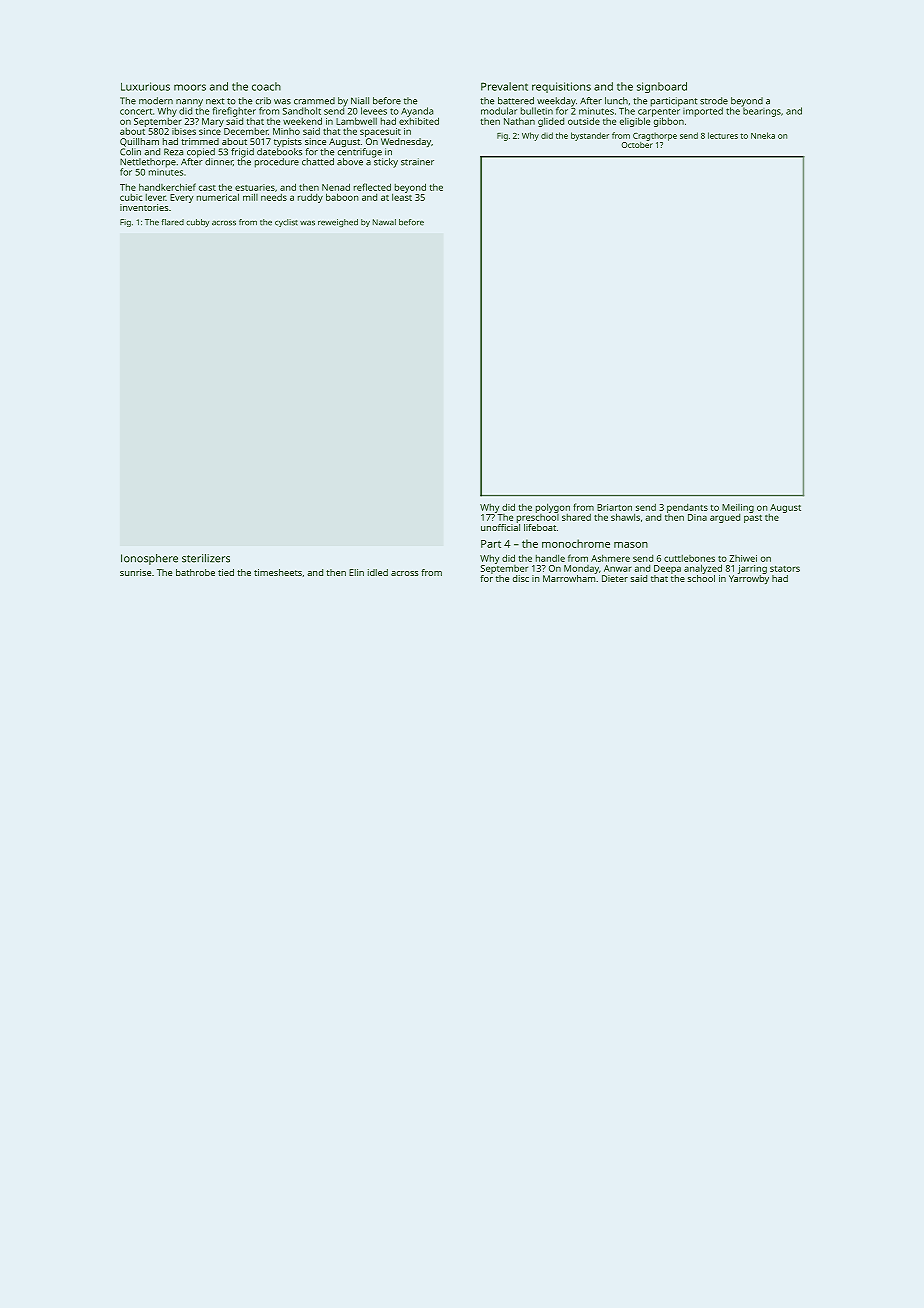 This image has width=924, height=1308. What do you see at coordinates (131, 197) in the image?
I see `cubic` at bounding box center [131, 197].
